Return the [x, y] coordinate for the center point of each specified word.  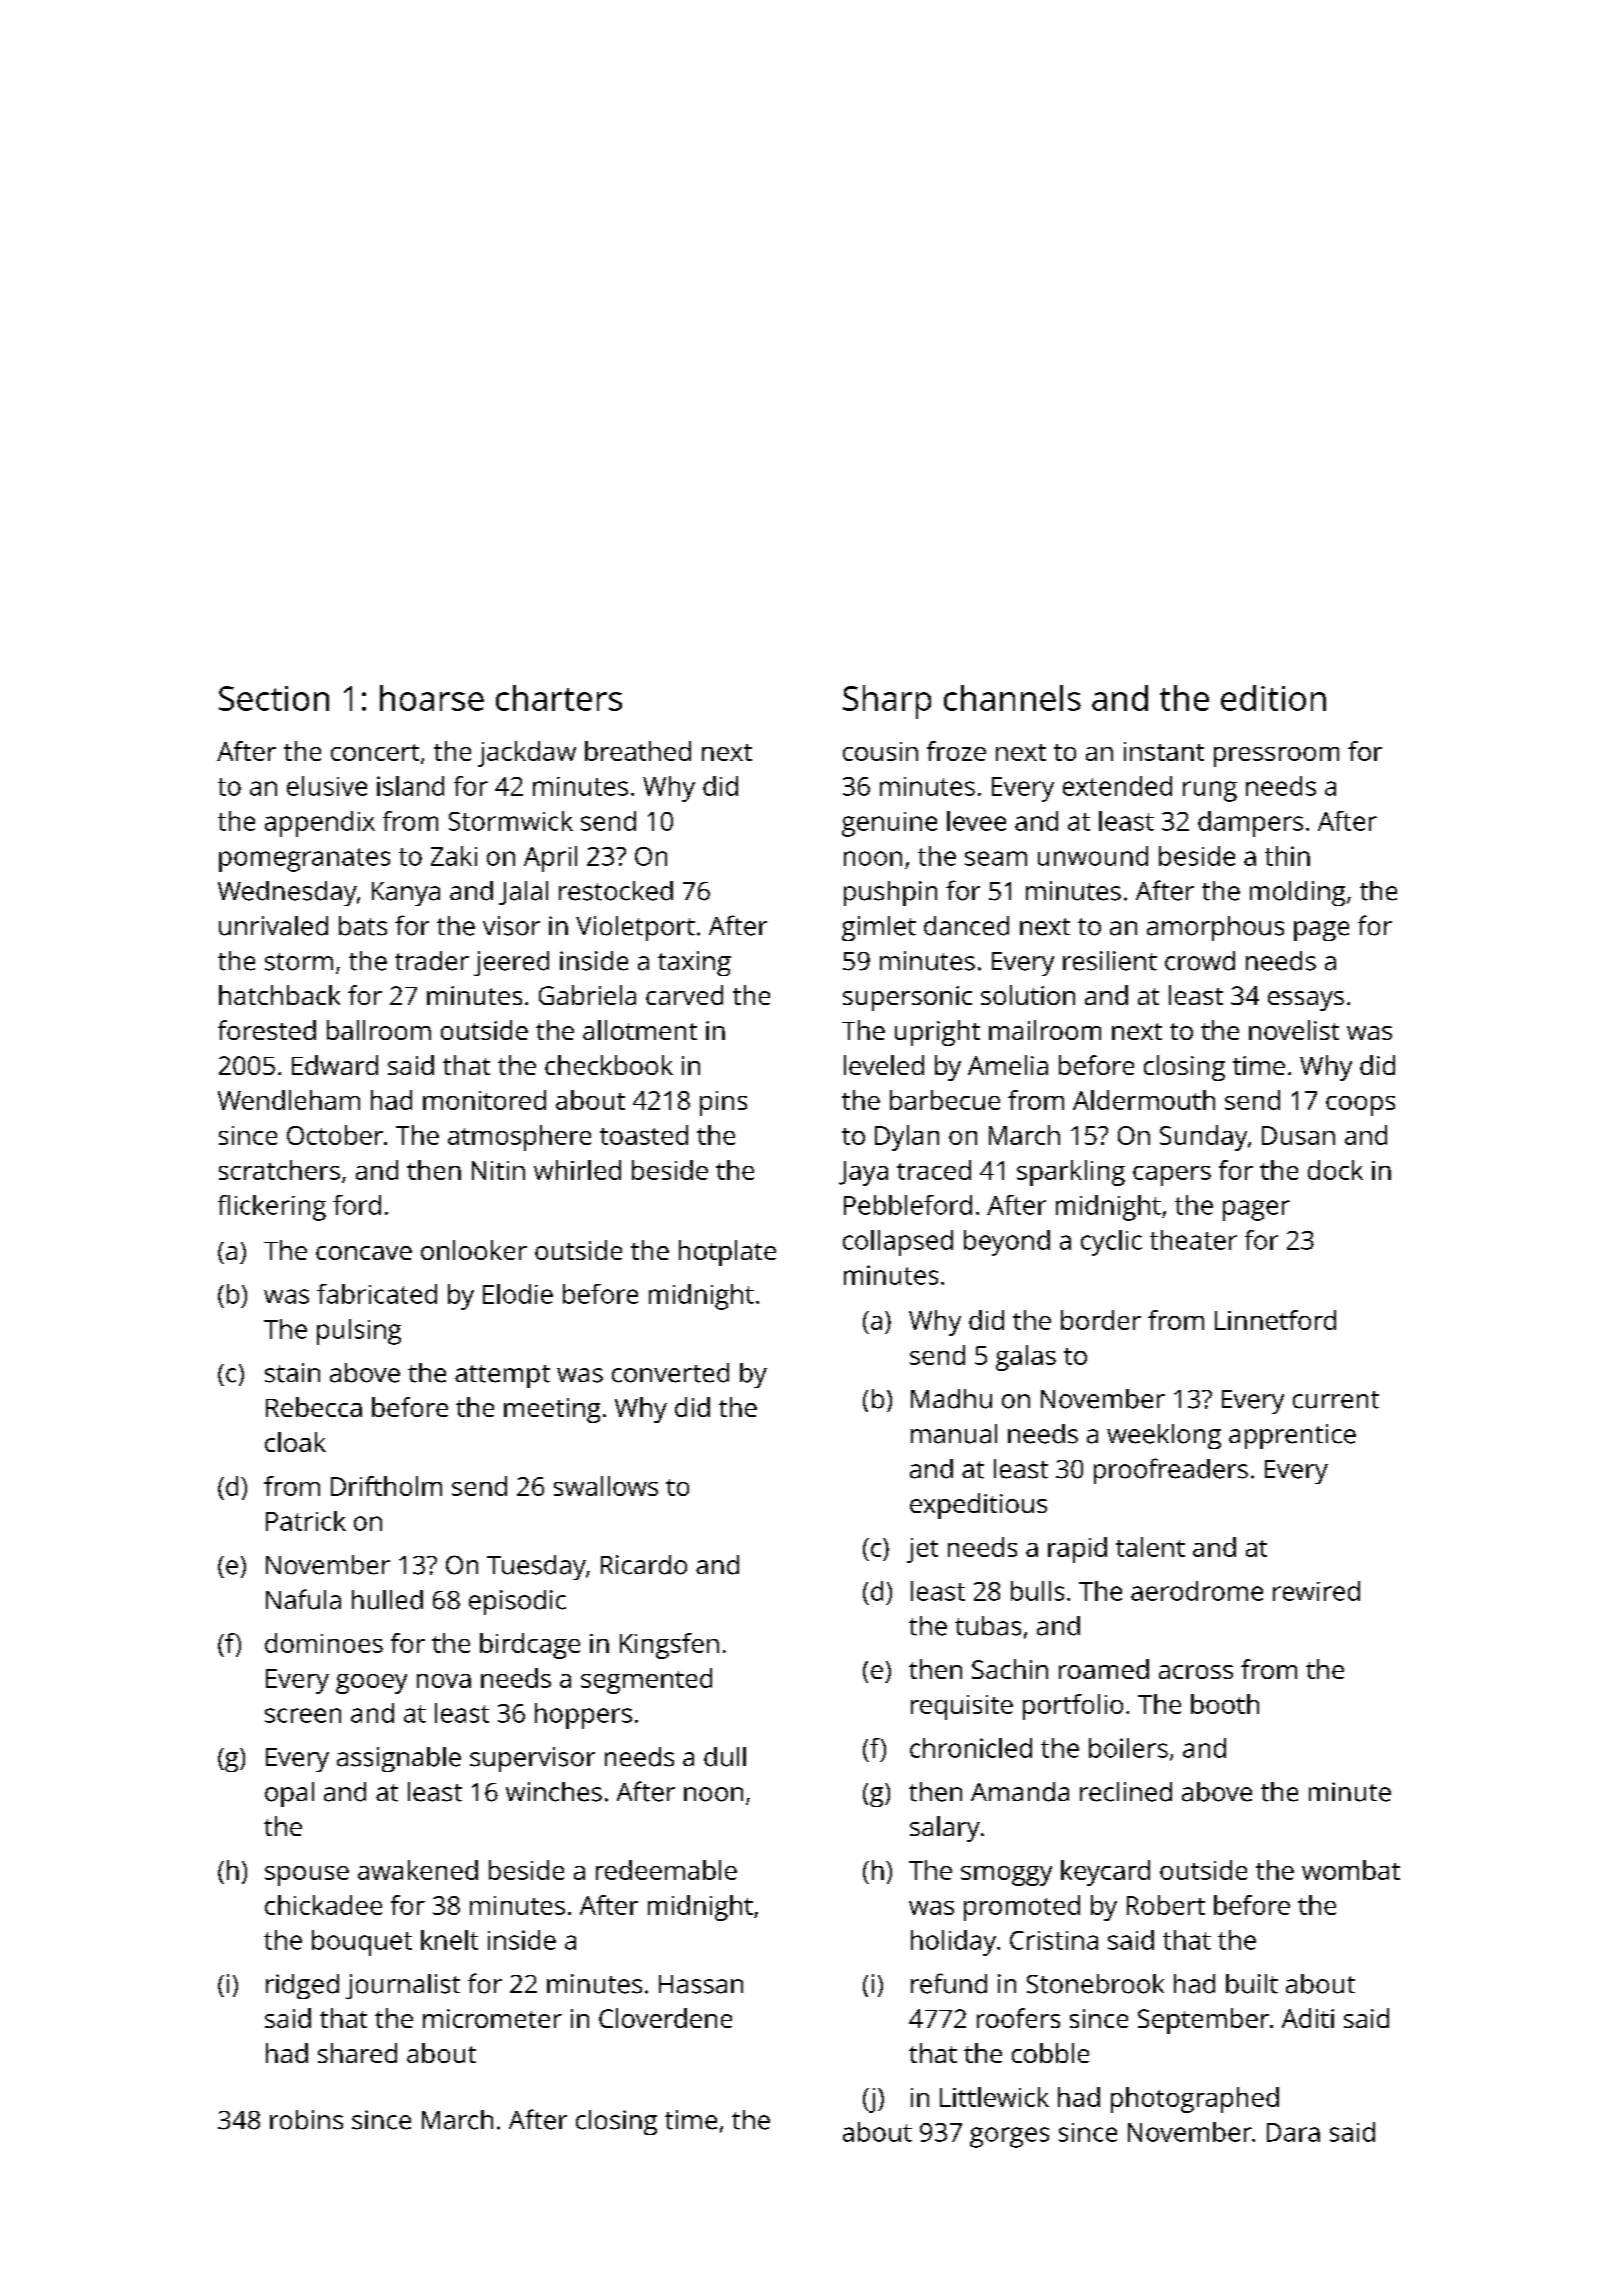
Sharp [887, 702]
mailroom [1045, 1030]
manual [954, 1434]
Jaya [863, 1173]
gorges [1009, 2137]
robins [306, 2120]
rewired [1316, 1591]
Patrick [306, 1521]
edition [1273, 698]
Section [274, 698]
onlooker [474, 1250]
